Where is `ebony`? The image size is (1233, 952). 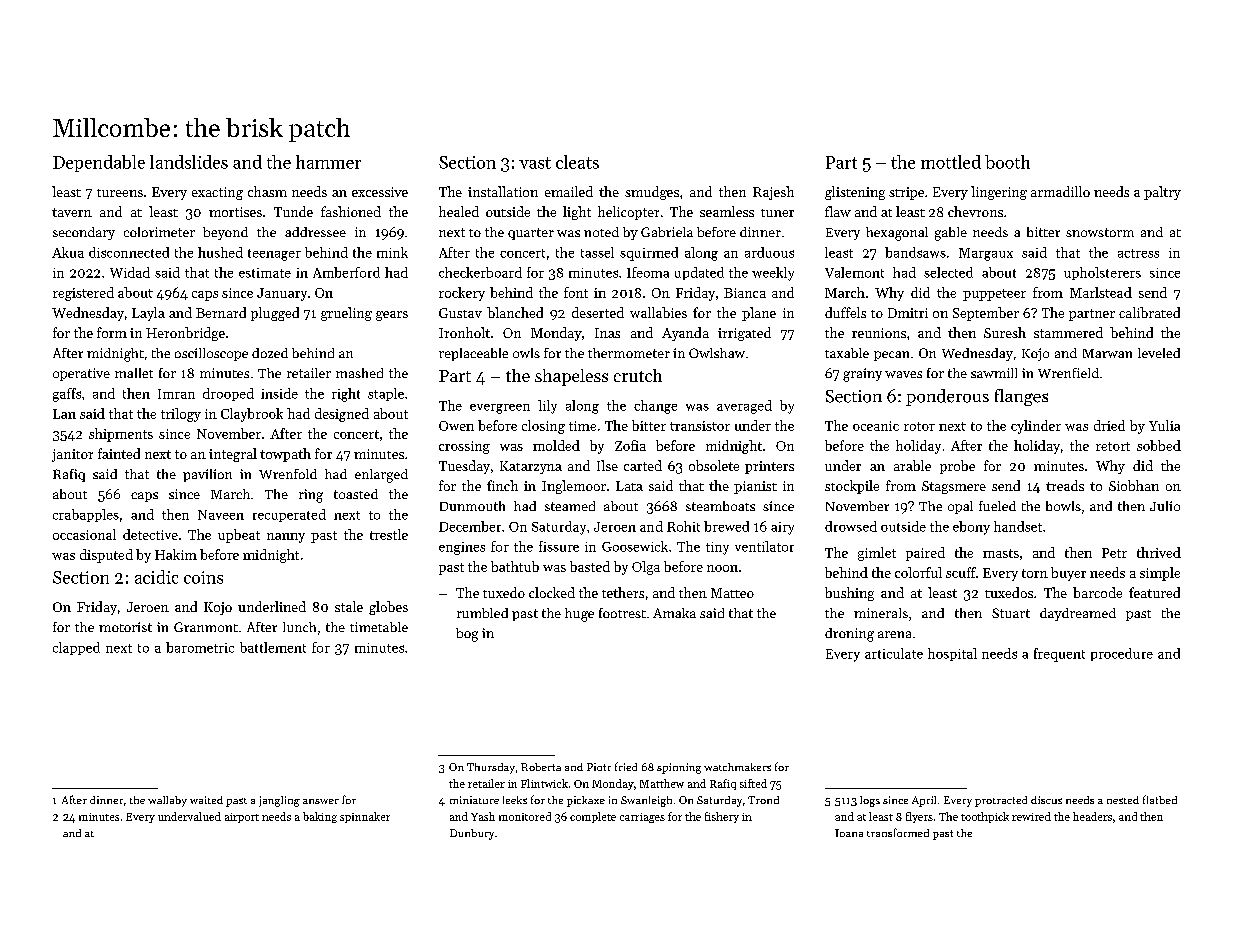
ebony is located at coordinates (971, 528).
